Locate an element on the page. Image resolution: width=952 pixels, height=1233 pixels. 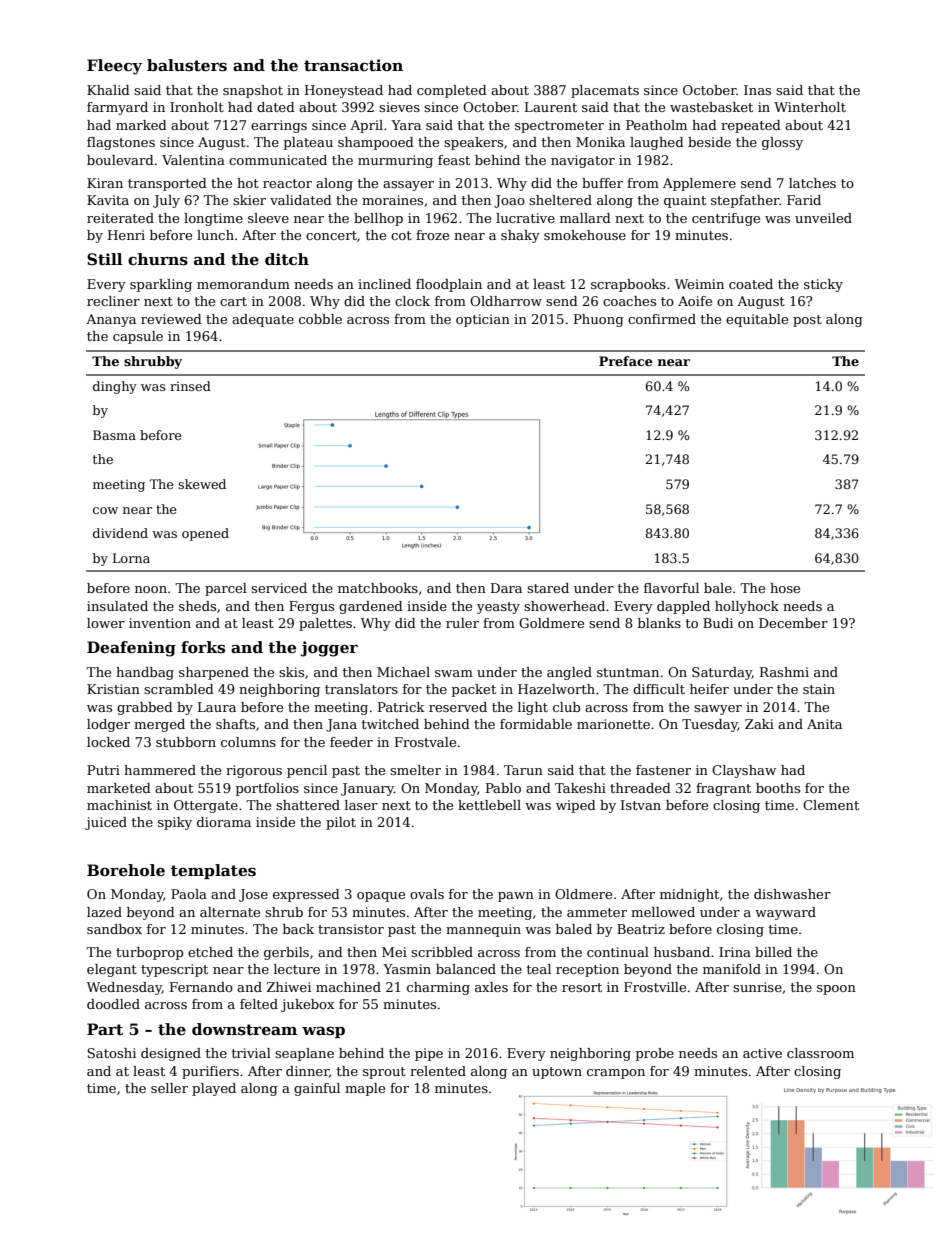
pipe is located at coordinates (429, 1054).
